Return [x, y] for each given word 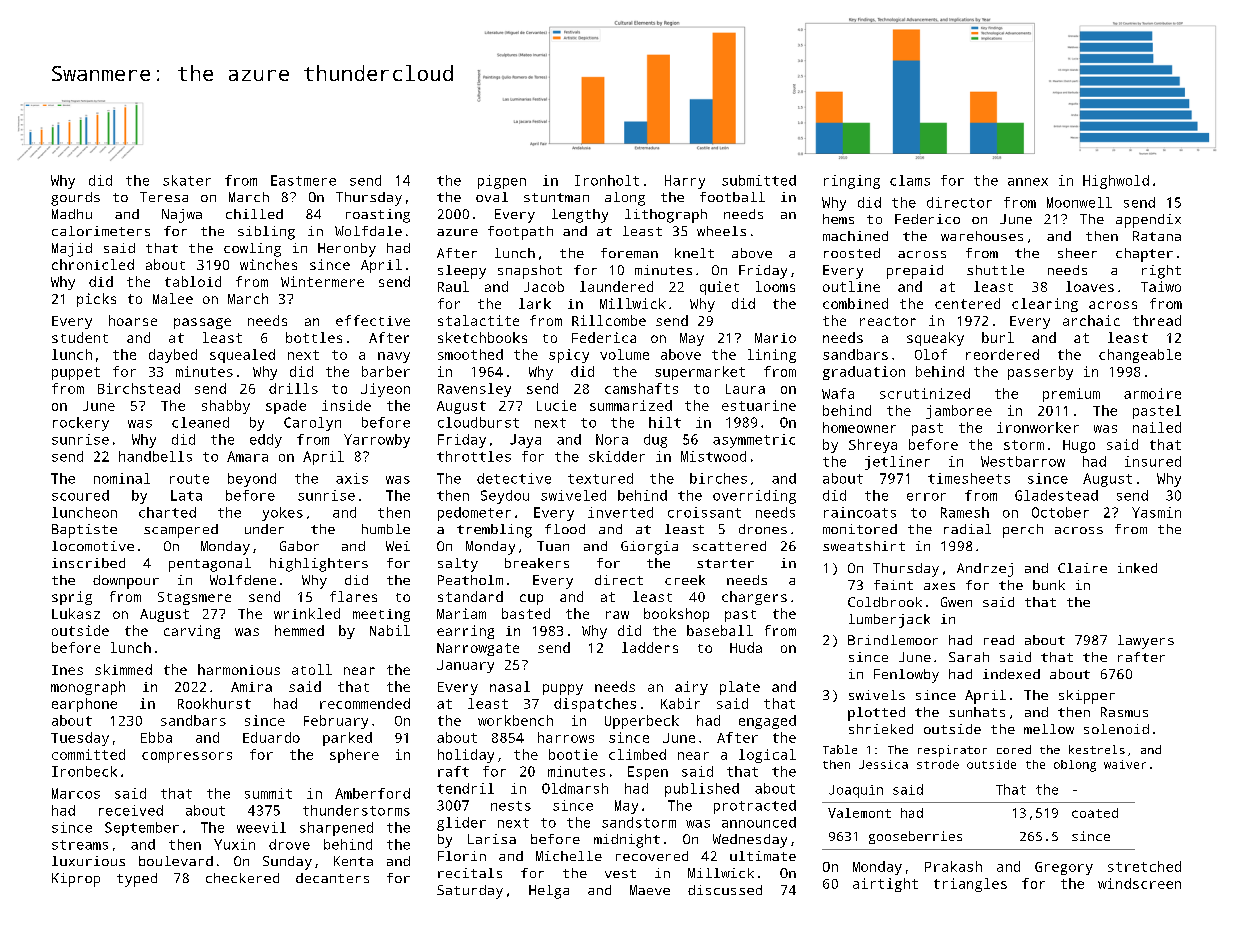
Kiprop [76, 880]
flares [353, 596]
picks [96, 300]
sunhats [977, 712]
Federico [927, 219]
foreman [629, 253]
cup [531, 599]
